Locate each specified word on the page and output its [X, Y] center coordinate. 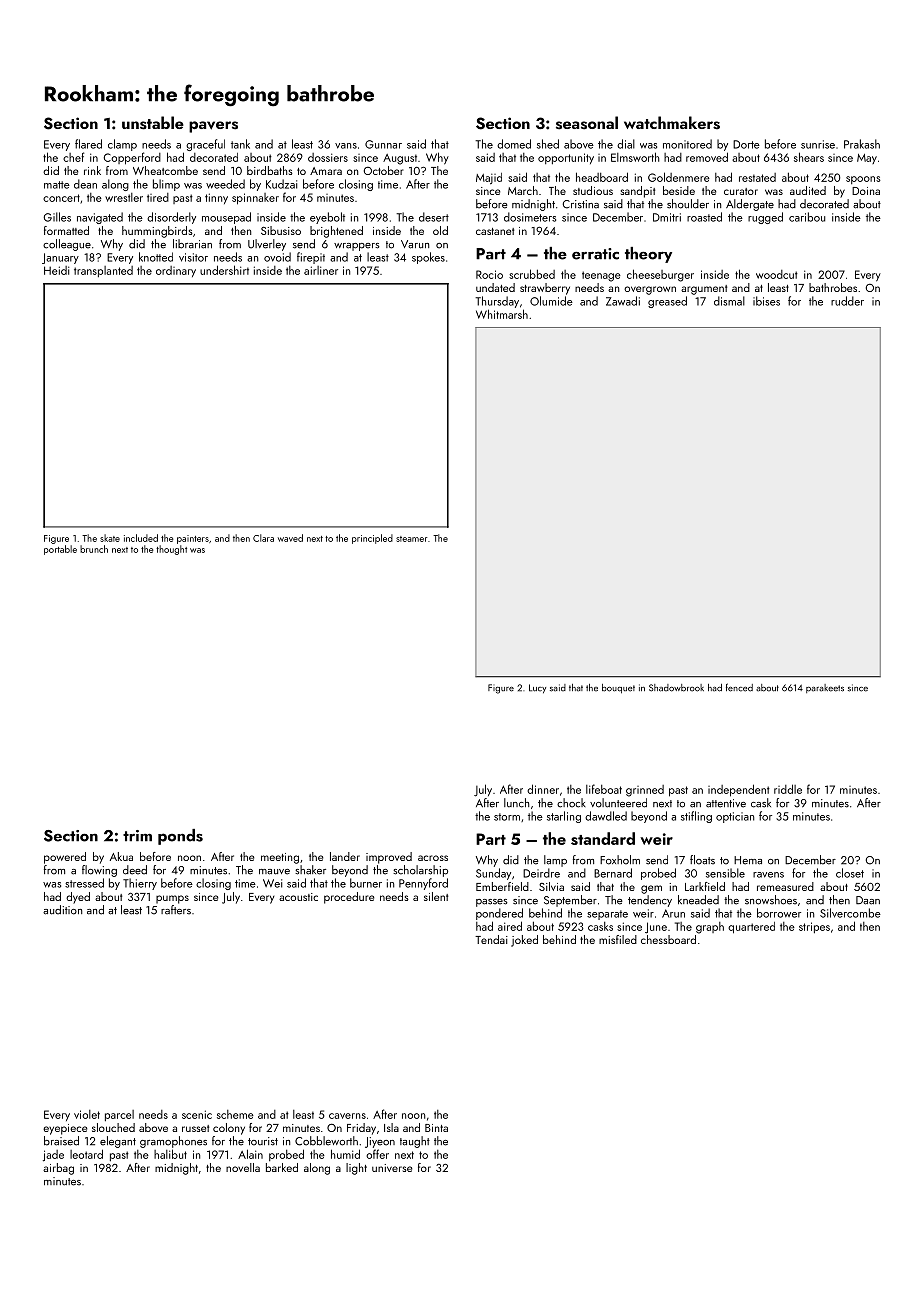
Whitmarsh [502, 314]
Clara [263, 538]
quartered [751, 928]
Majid [489, 178]
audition [62, 910]
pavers [213, 127]
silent [436, 896]
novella [243, 1167]
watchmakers [672, 123]
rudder [847, 301]
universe [392, 1168]
